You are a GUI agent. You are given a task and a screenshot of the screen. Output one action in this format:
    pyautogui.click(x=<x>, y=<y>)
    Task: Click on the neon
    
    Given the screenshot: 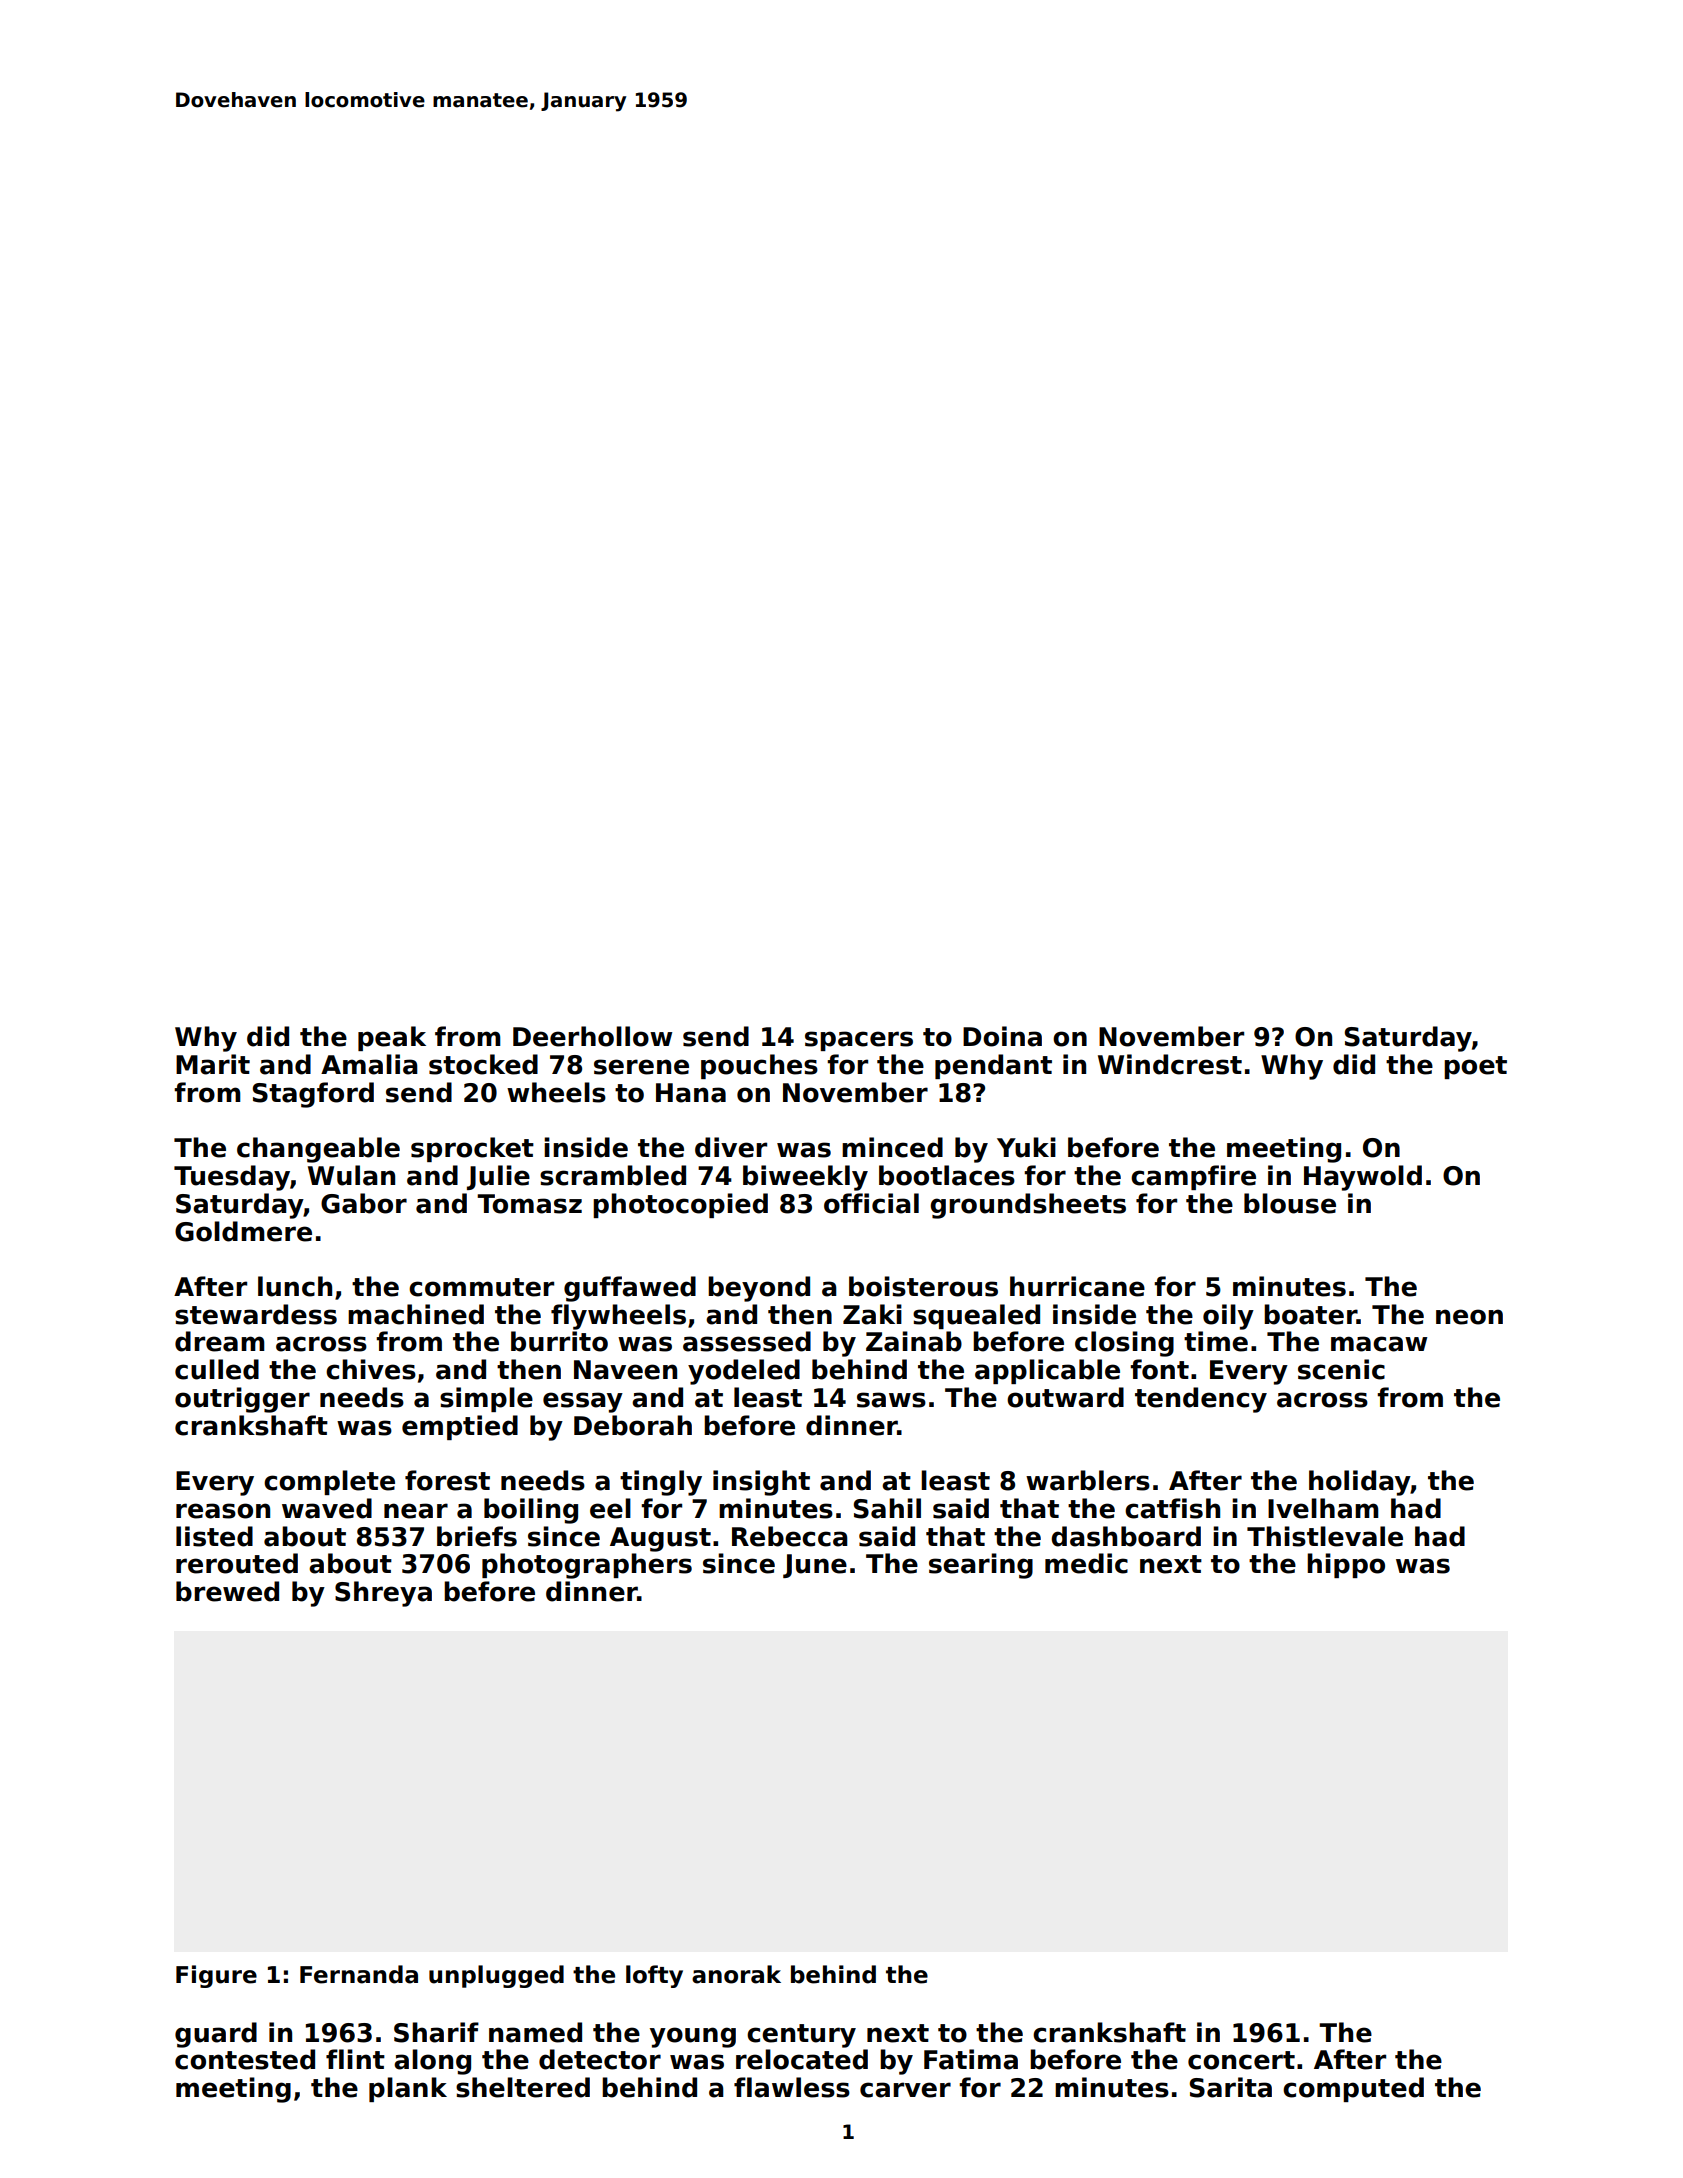 What is the action you would take?
    pyautogui.click(x=1469, y=1317)
